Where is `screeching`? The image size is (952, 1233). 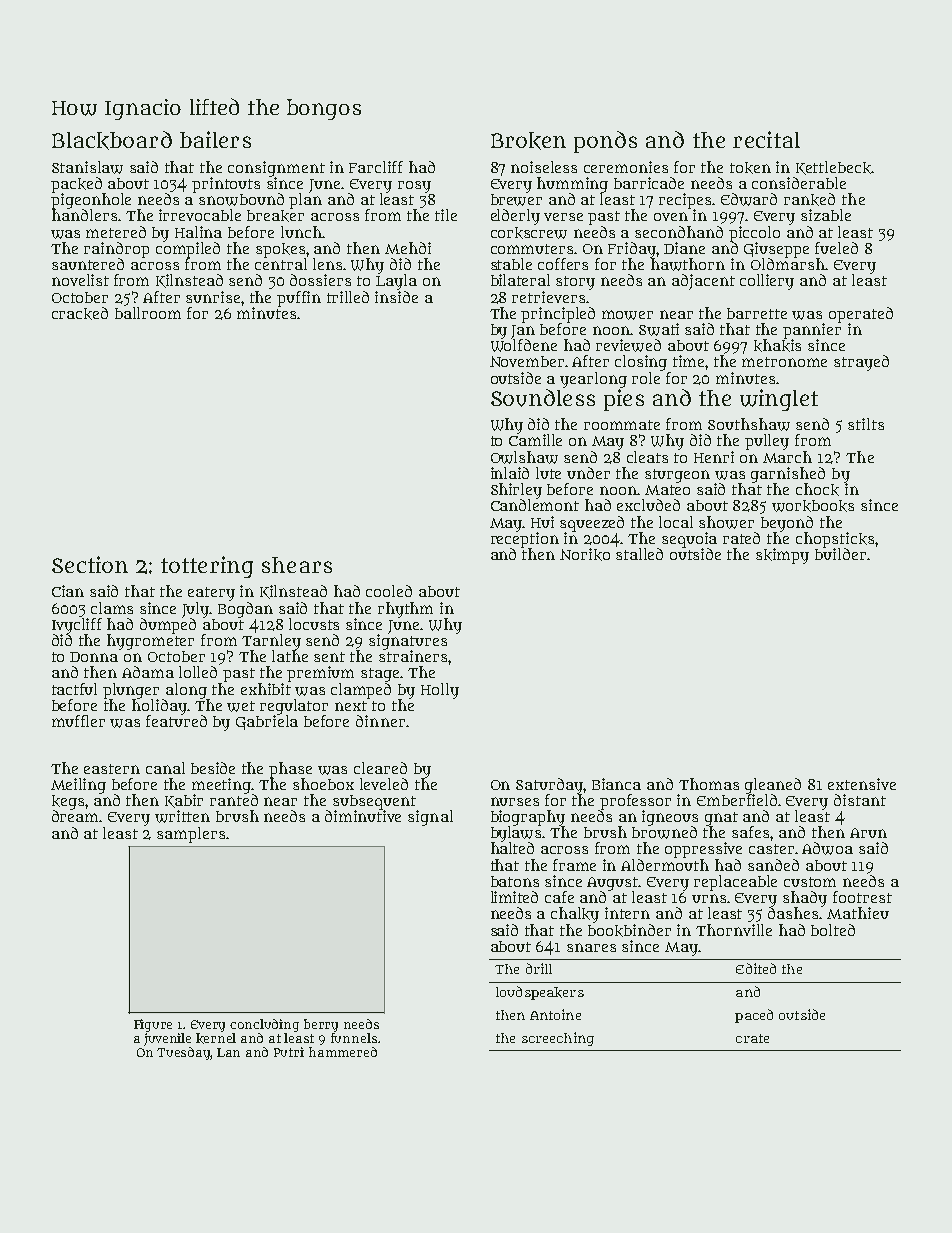 screeching is located at coordinates (558, 1039).
